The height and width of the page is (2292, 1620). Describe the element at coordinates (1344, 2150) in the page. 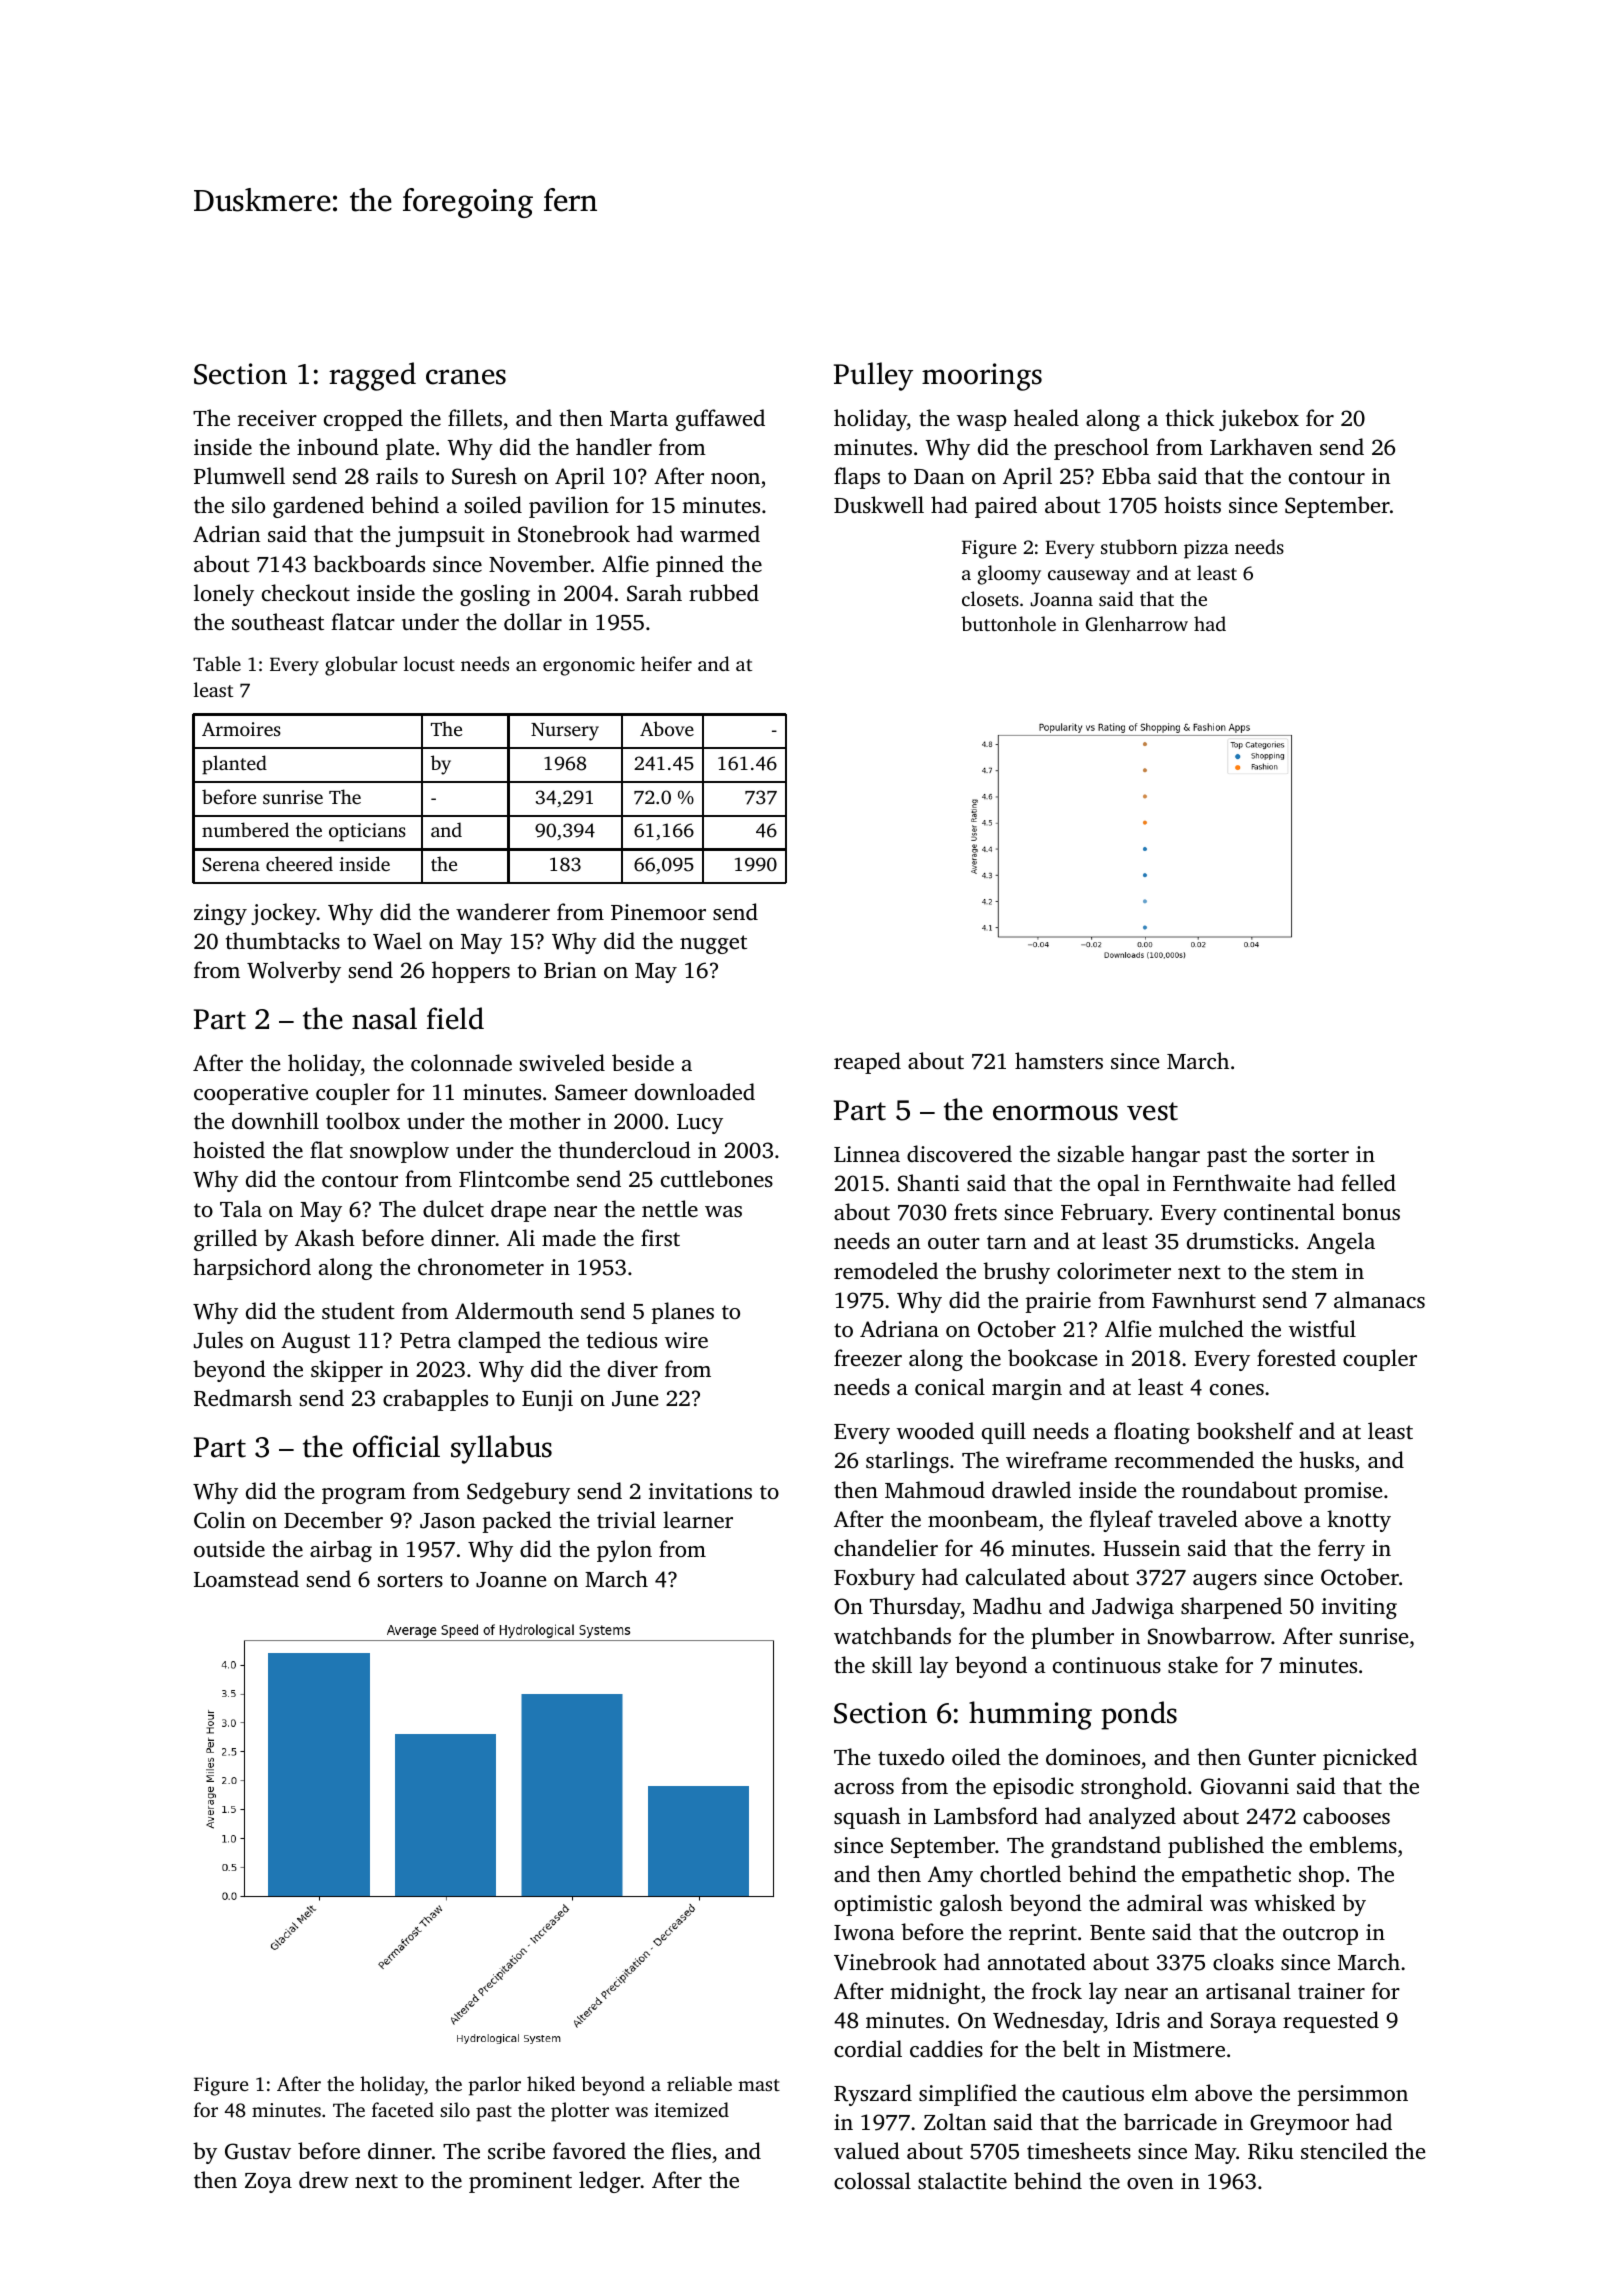

I see `stenciled` at that location.
